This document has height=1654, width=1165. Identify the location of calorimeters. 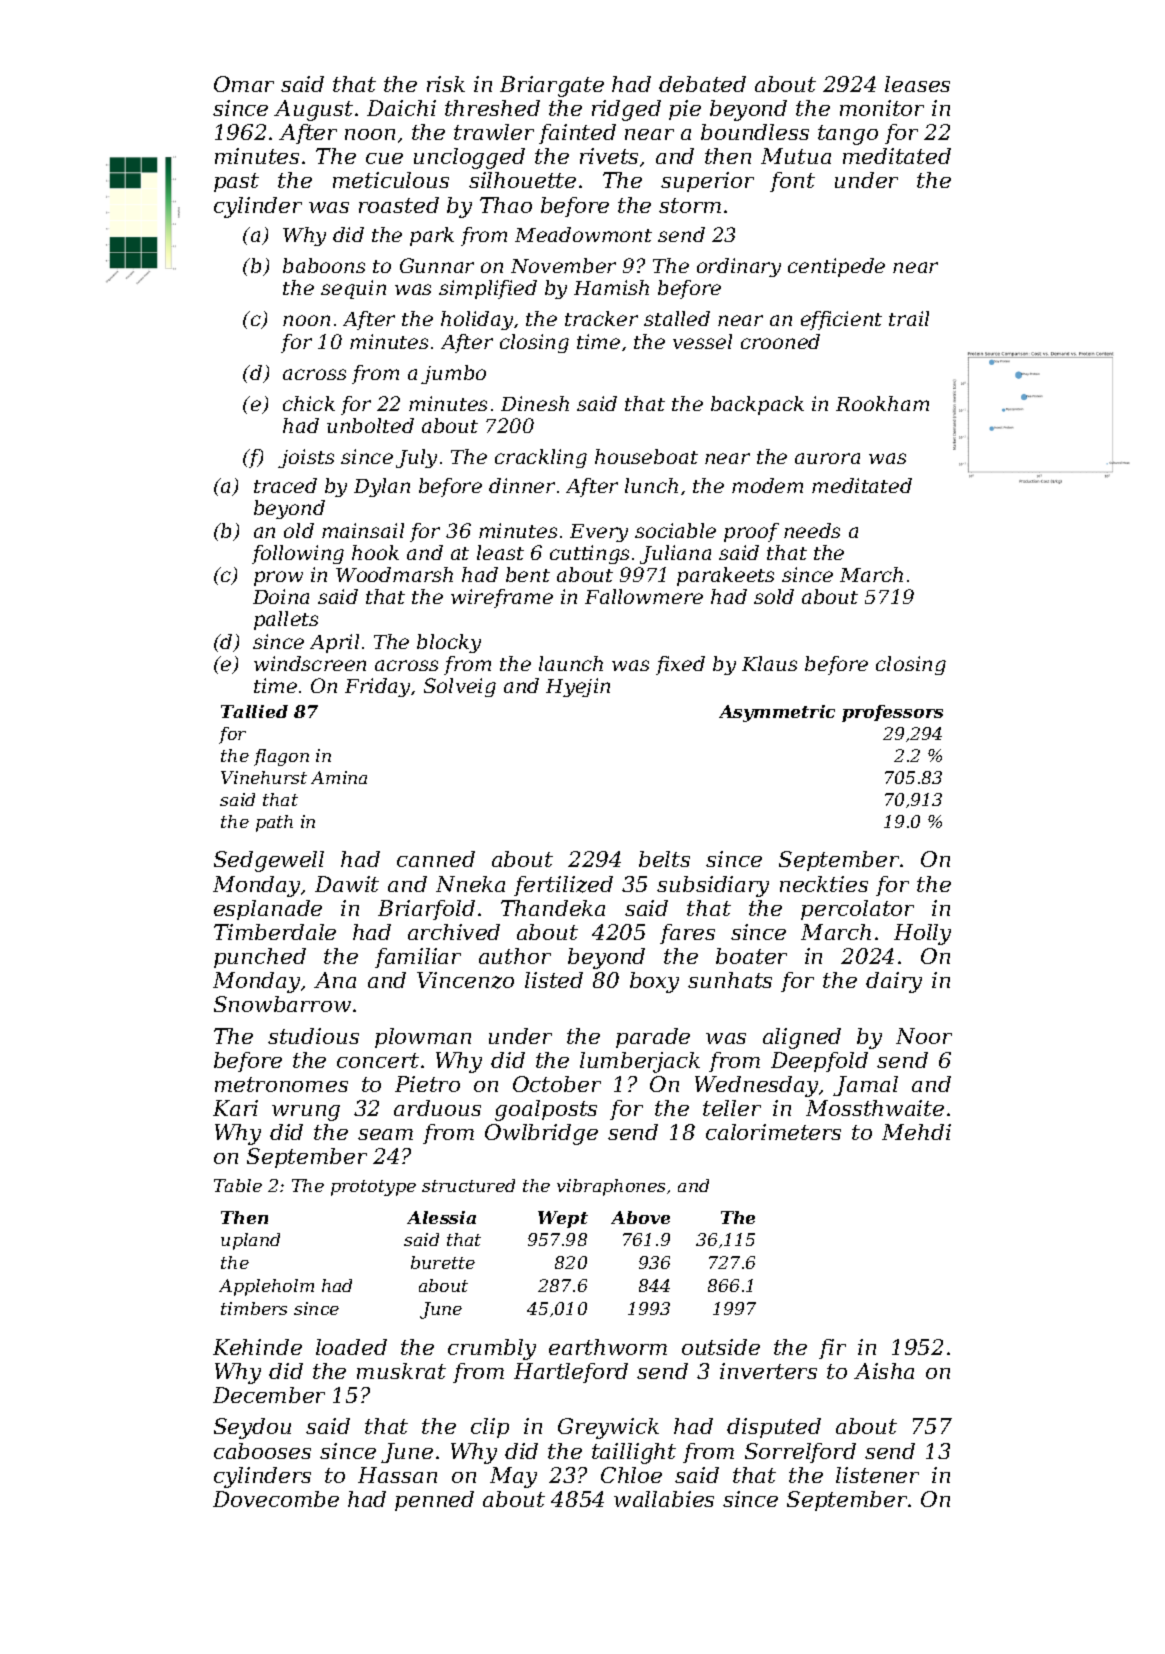
(773, 1132).
